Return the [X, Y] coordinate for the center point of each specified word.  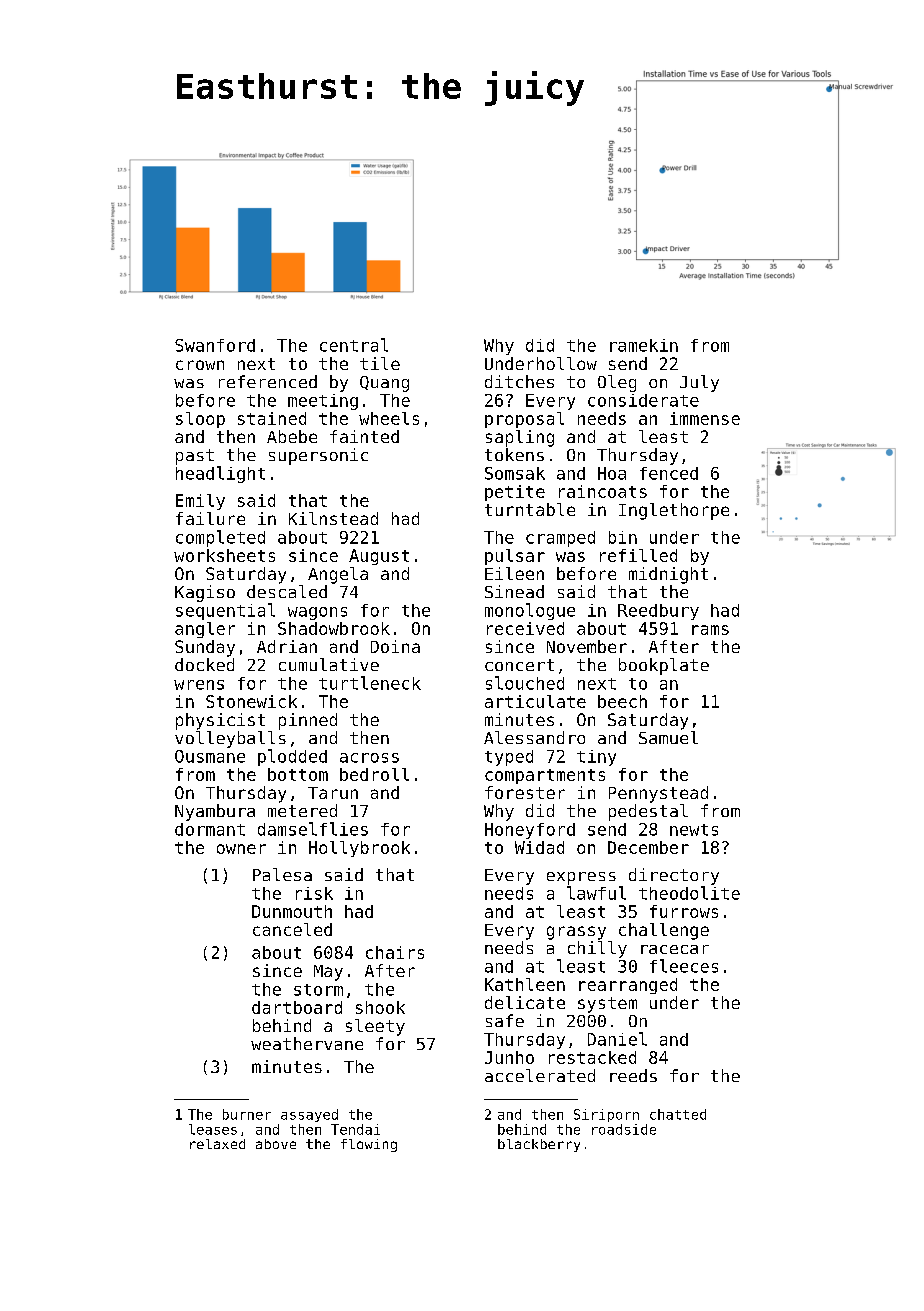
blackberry [539, 1145]
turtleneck [370, 683]
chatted [678, 1114]
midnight [668, 575]
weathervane [307, 1043]
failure [210, 518]
